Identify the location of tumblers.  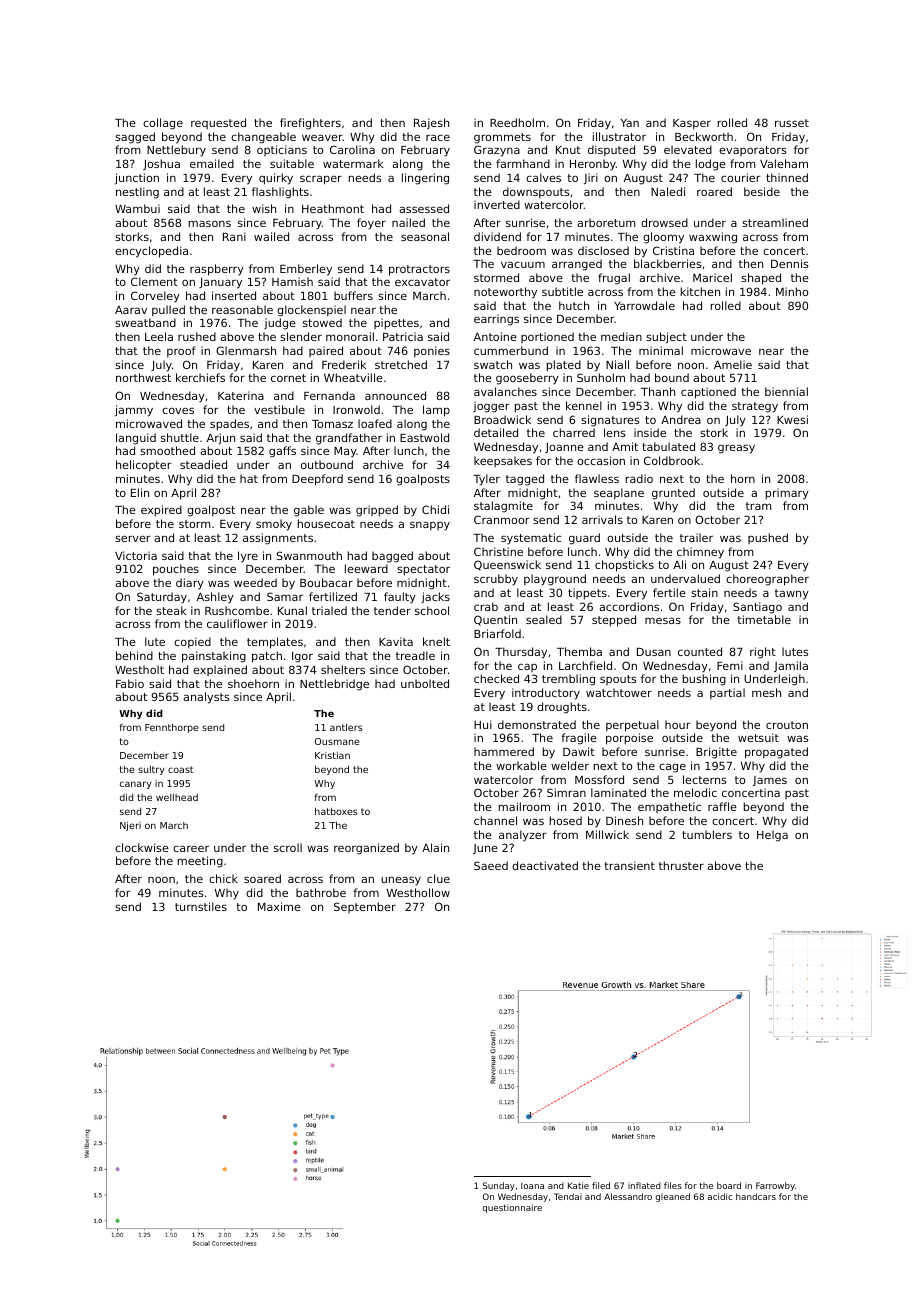
(707, 834).
